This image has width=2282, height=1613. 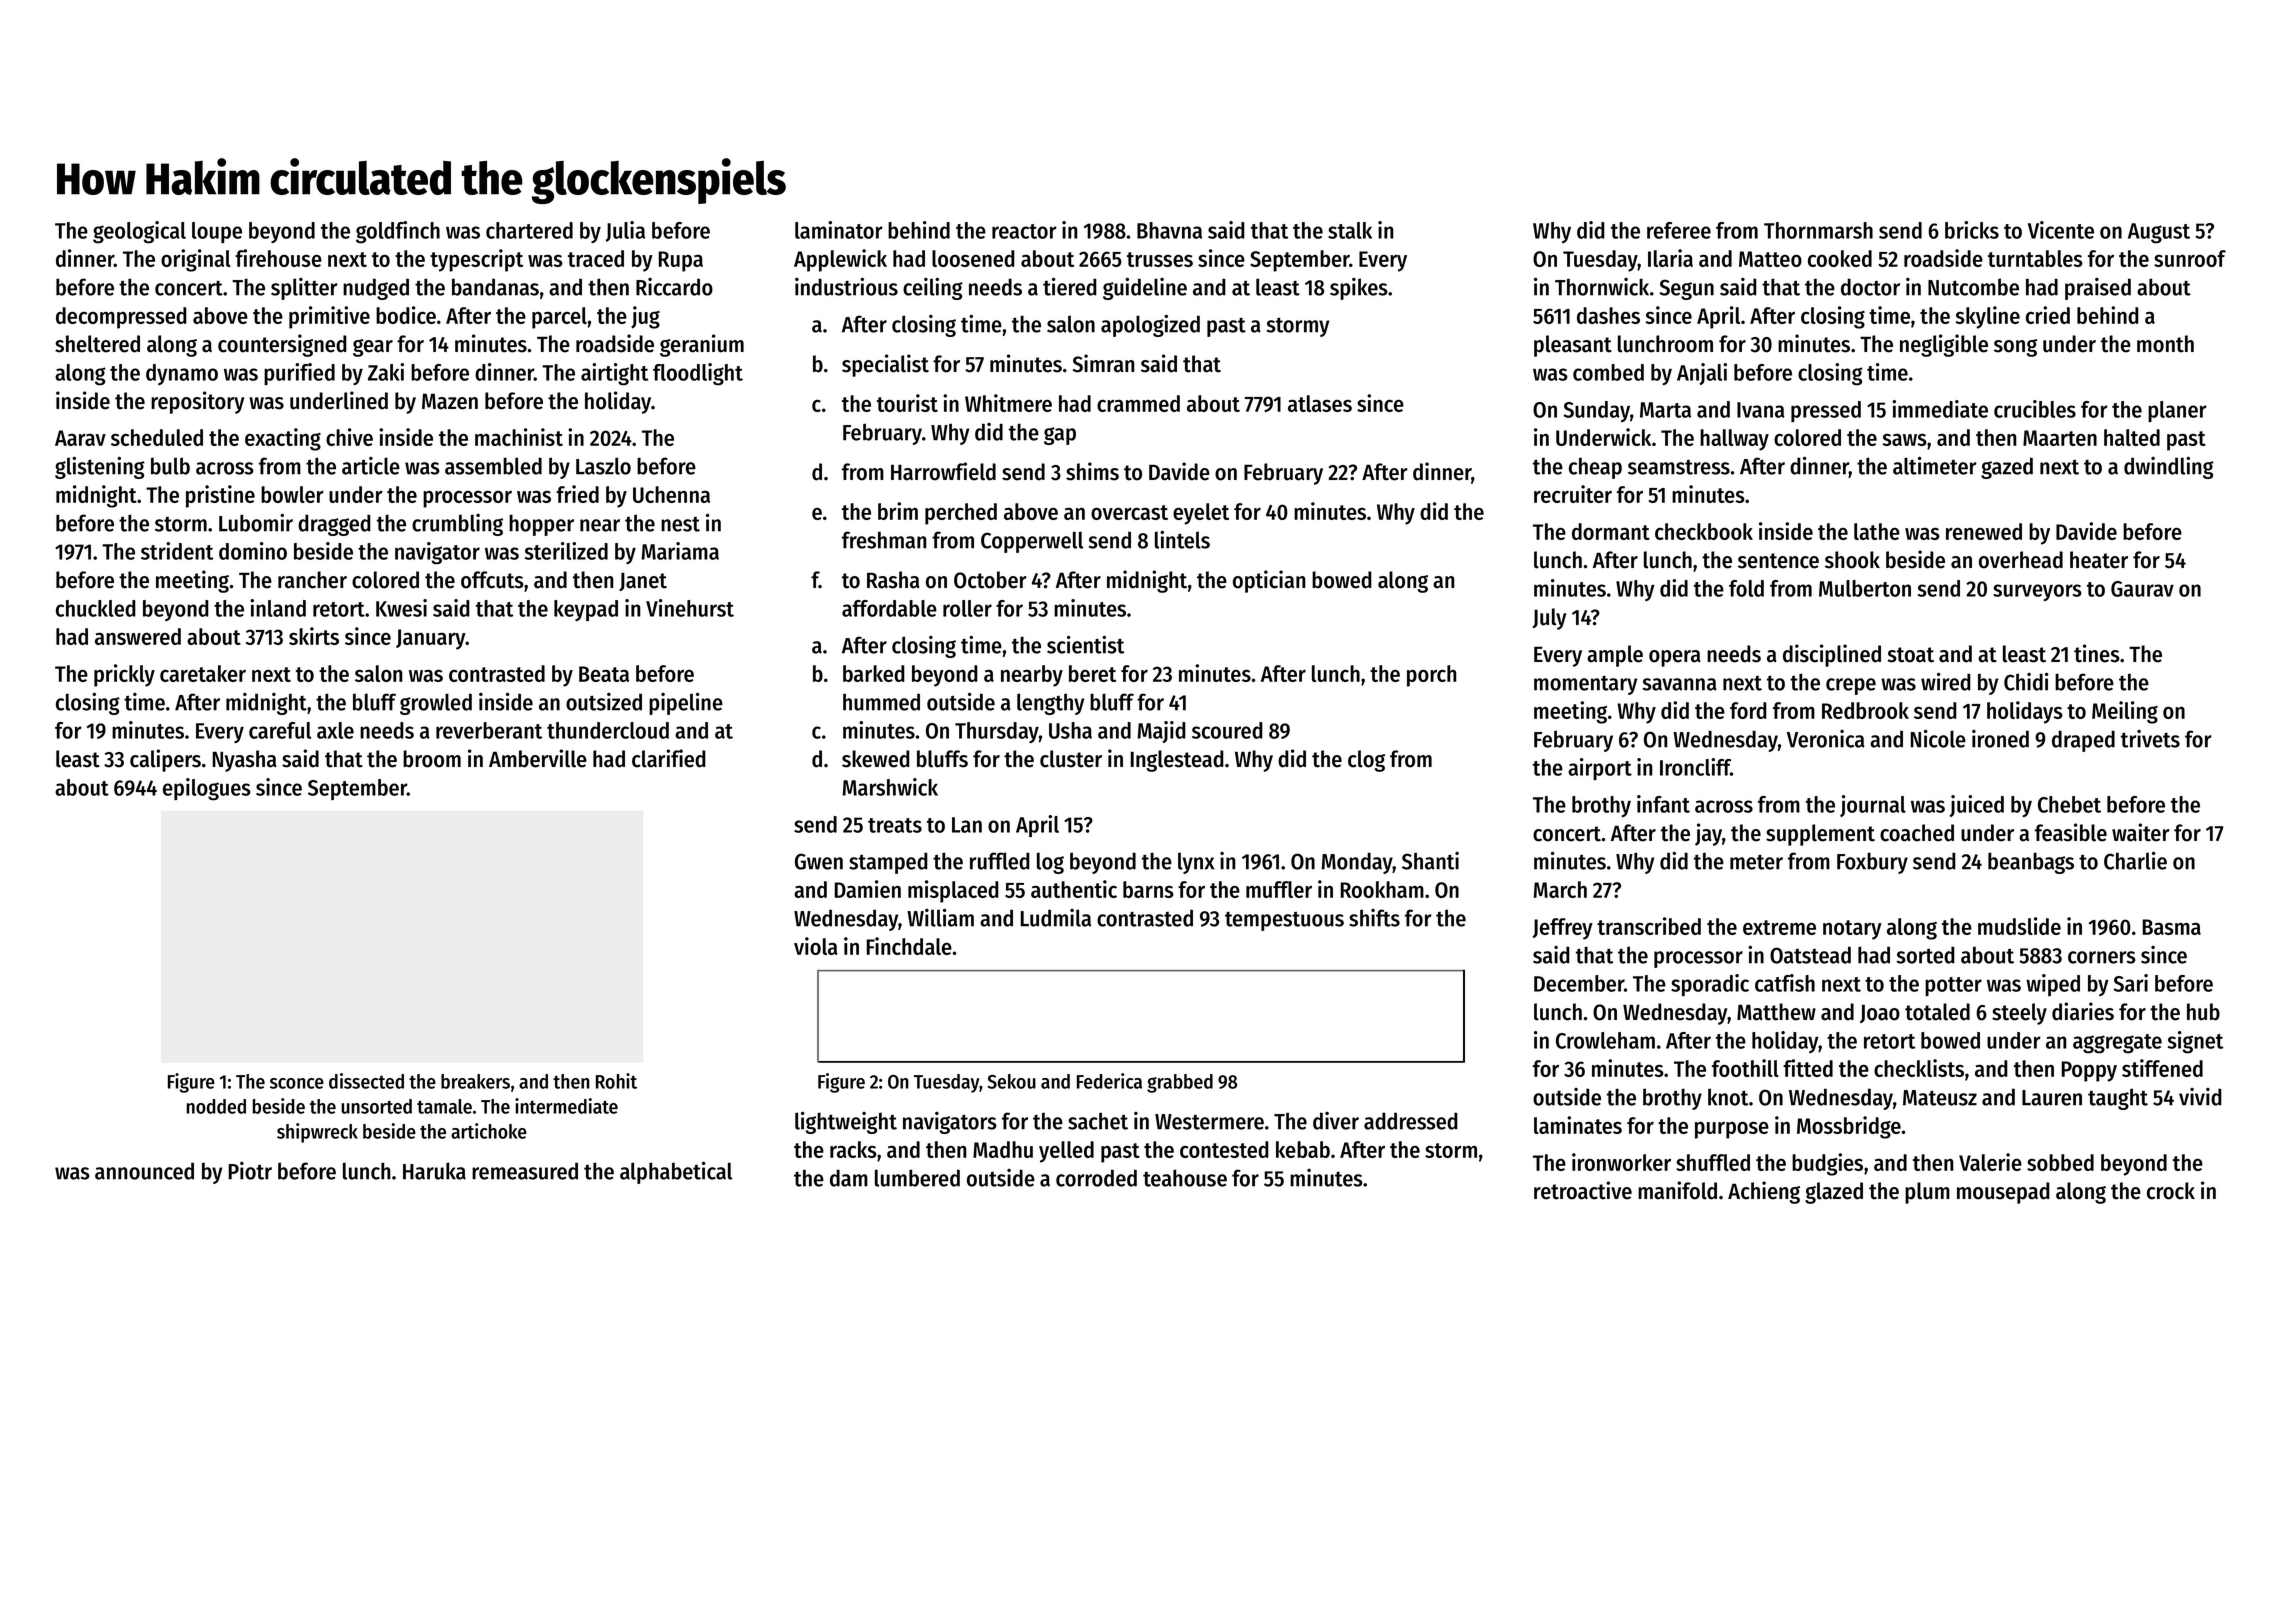 I want to click on airport, so click(x=1600, y=769).
